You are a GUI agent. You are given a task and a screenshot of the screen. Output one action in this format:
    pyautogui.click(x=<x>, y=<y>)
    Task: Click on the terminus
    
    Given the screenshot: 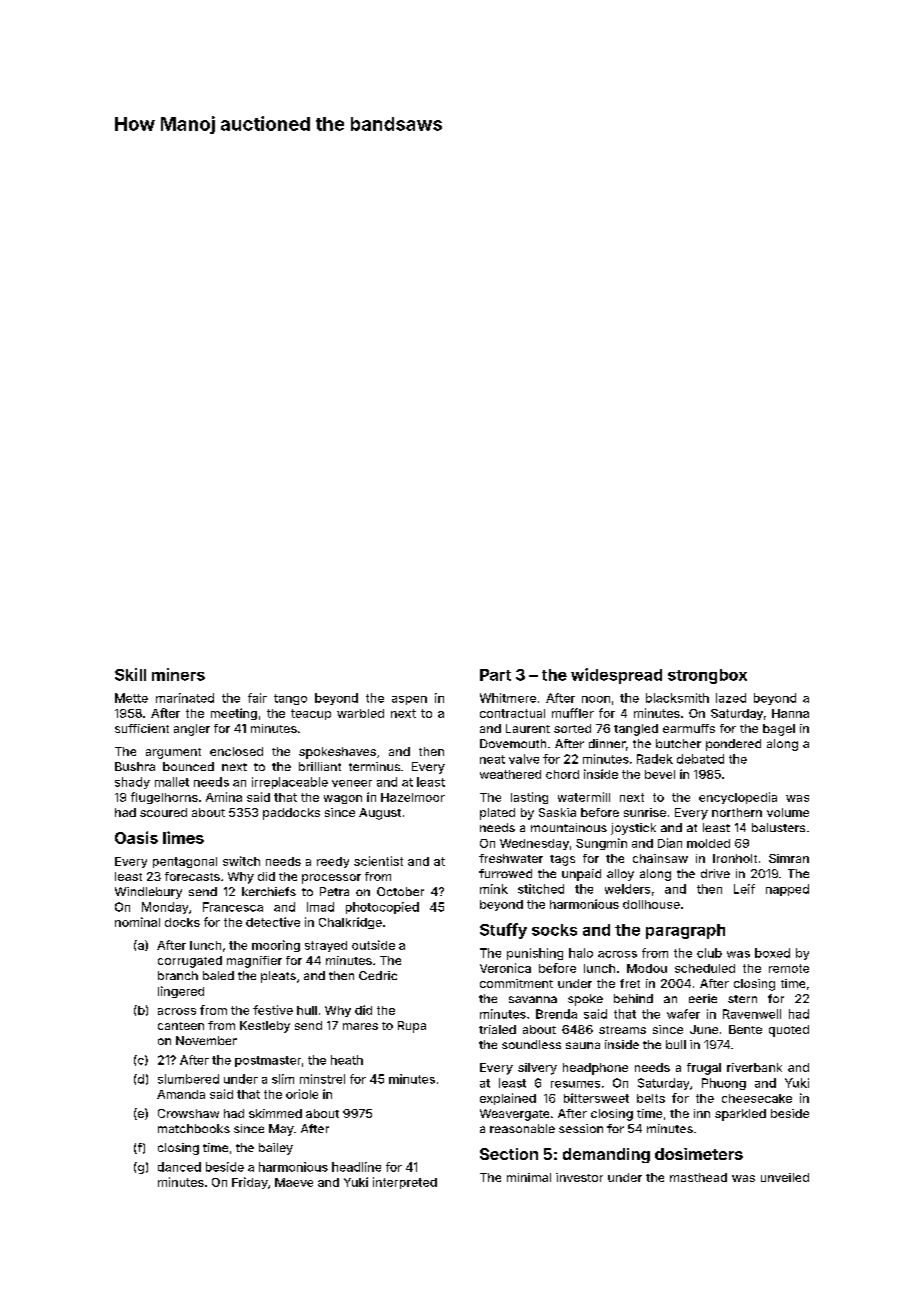 What is the action you would take?
    pyautogui.click(x=374, y=766)
